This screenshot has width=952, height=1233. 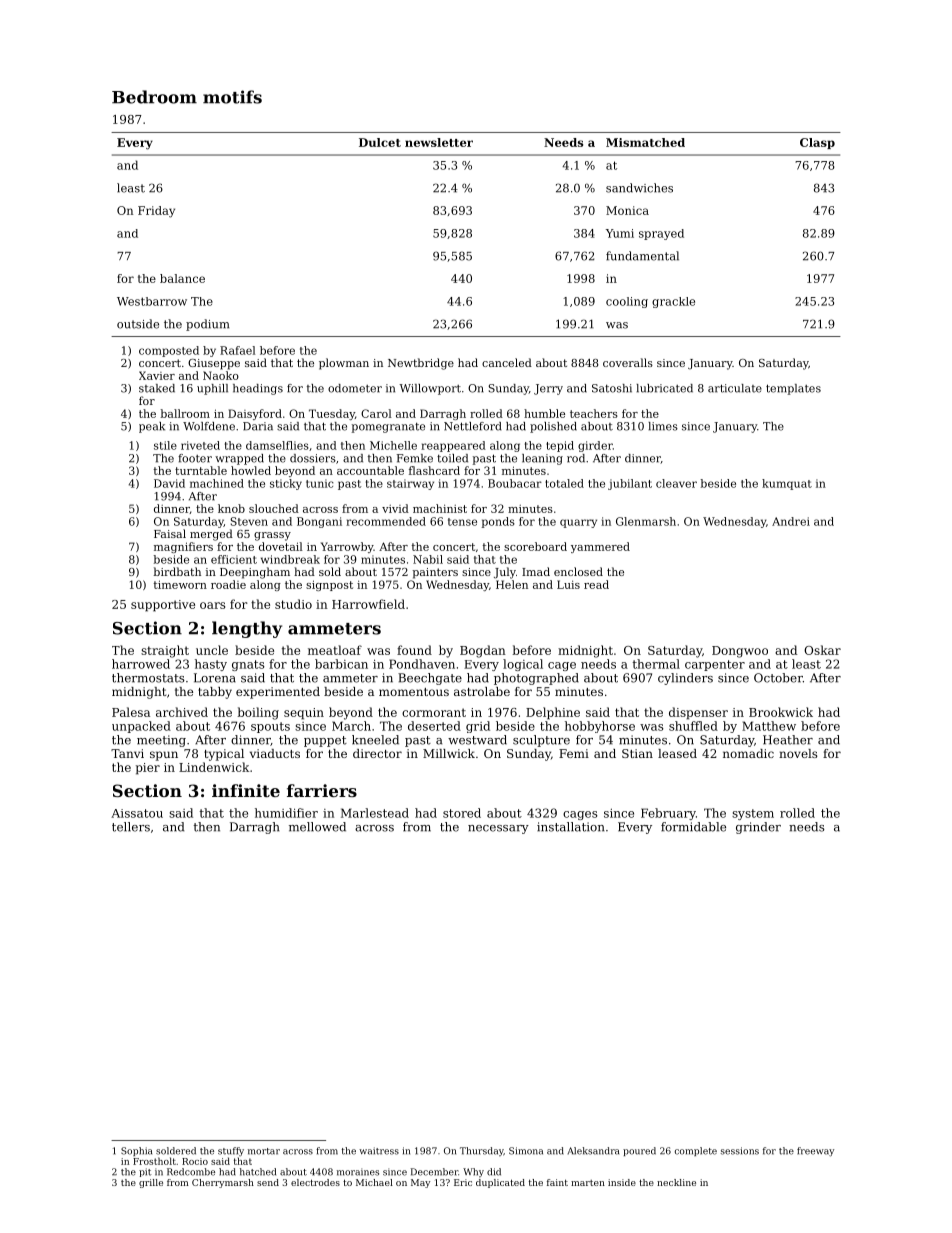 I want to click on tellers, so click(x=131, y=827).
